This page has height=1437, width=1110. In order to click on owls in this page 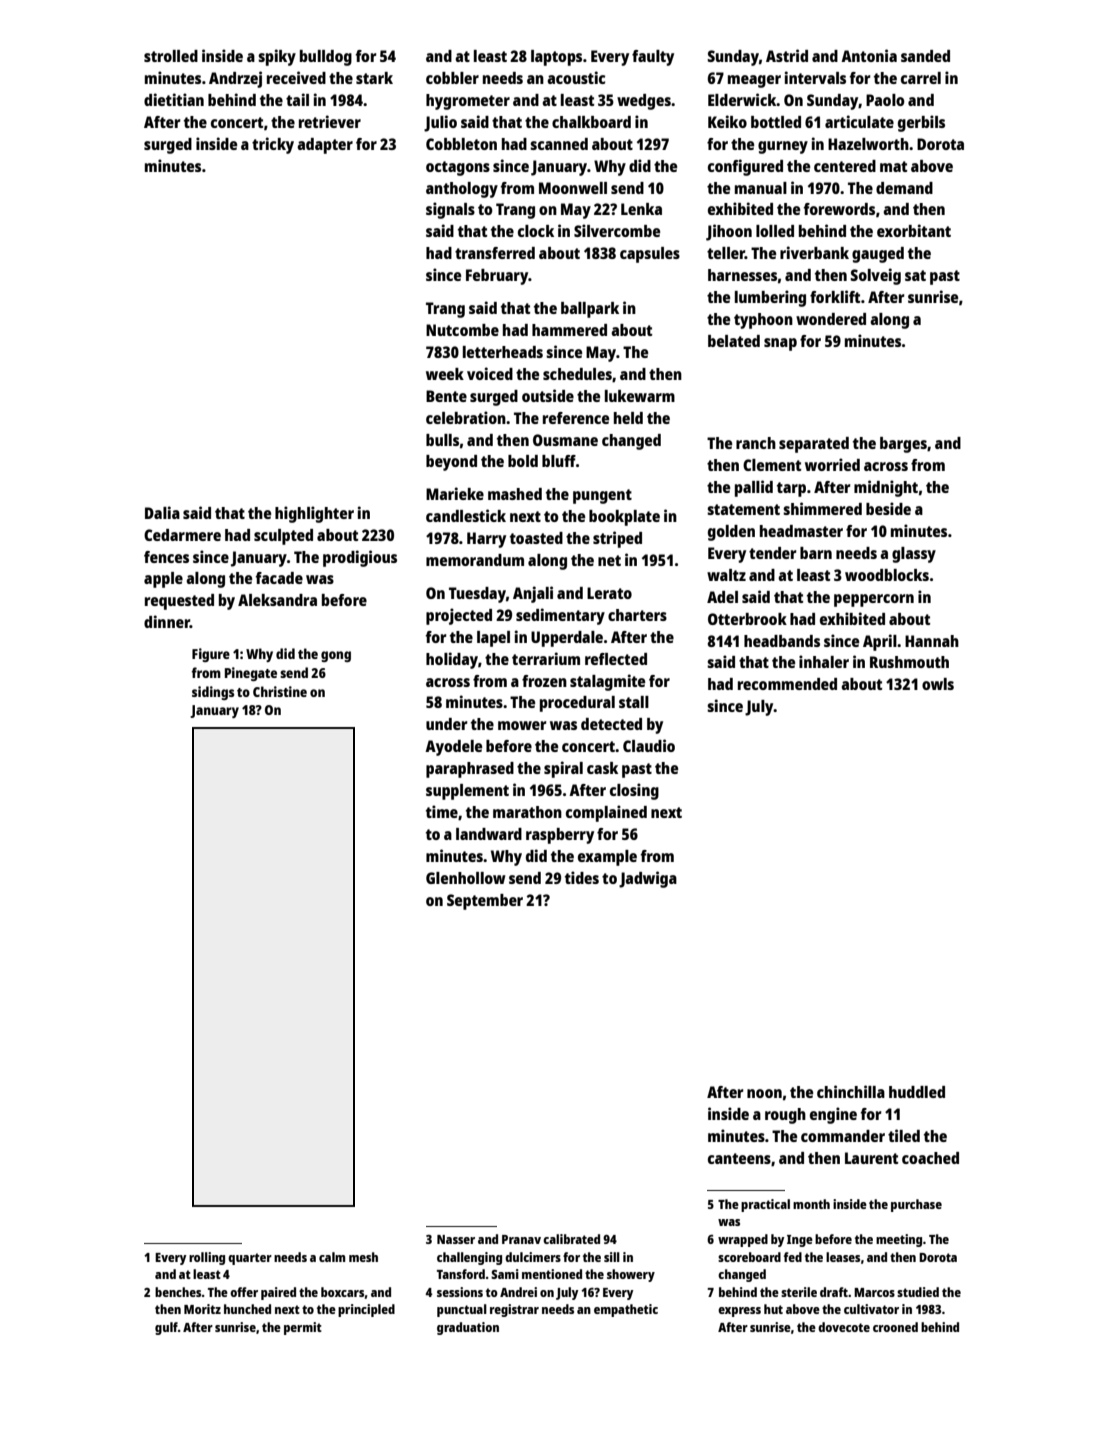, I will do `click(938, 684)`.
